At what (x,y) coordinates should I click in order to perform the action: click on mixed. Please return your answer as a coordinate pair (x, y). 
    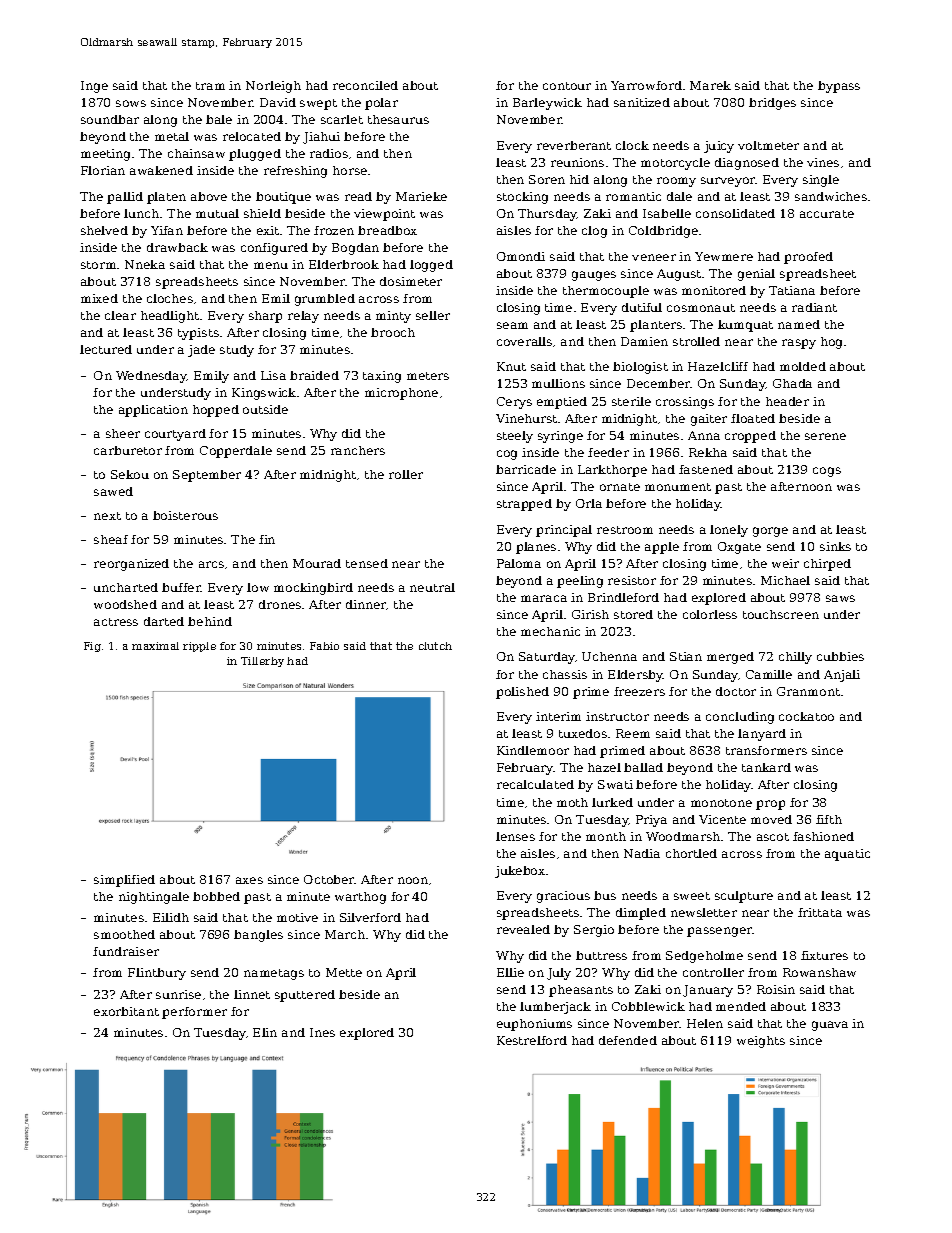
    Looking at the image, I should click on (99, 298).
